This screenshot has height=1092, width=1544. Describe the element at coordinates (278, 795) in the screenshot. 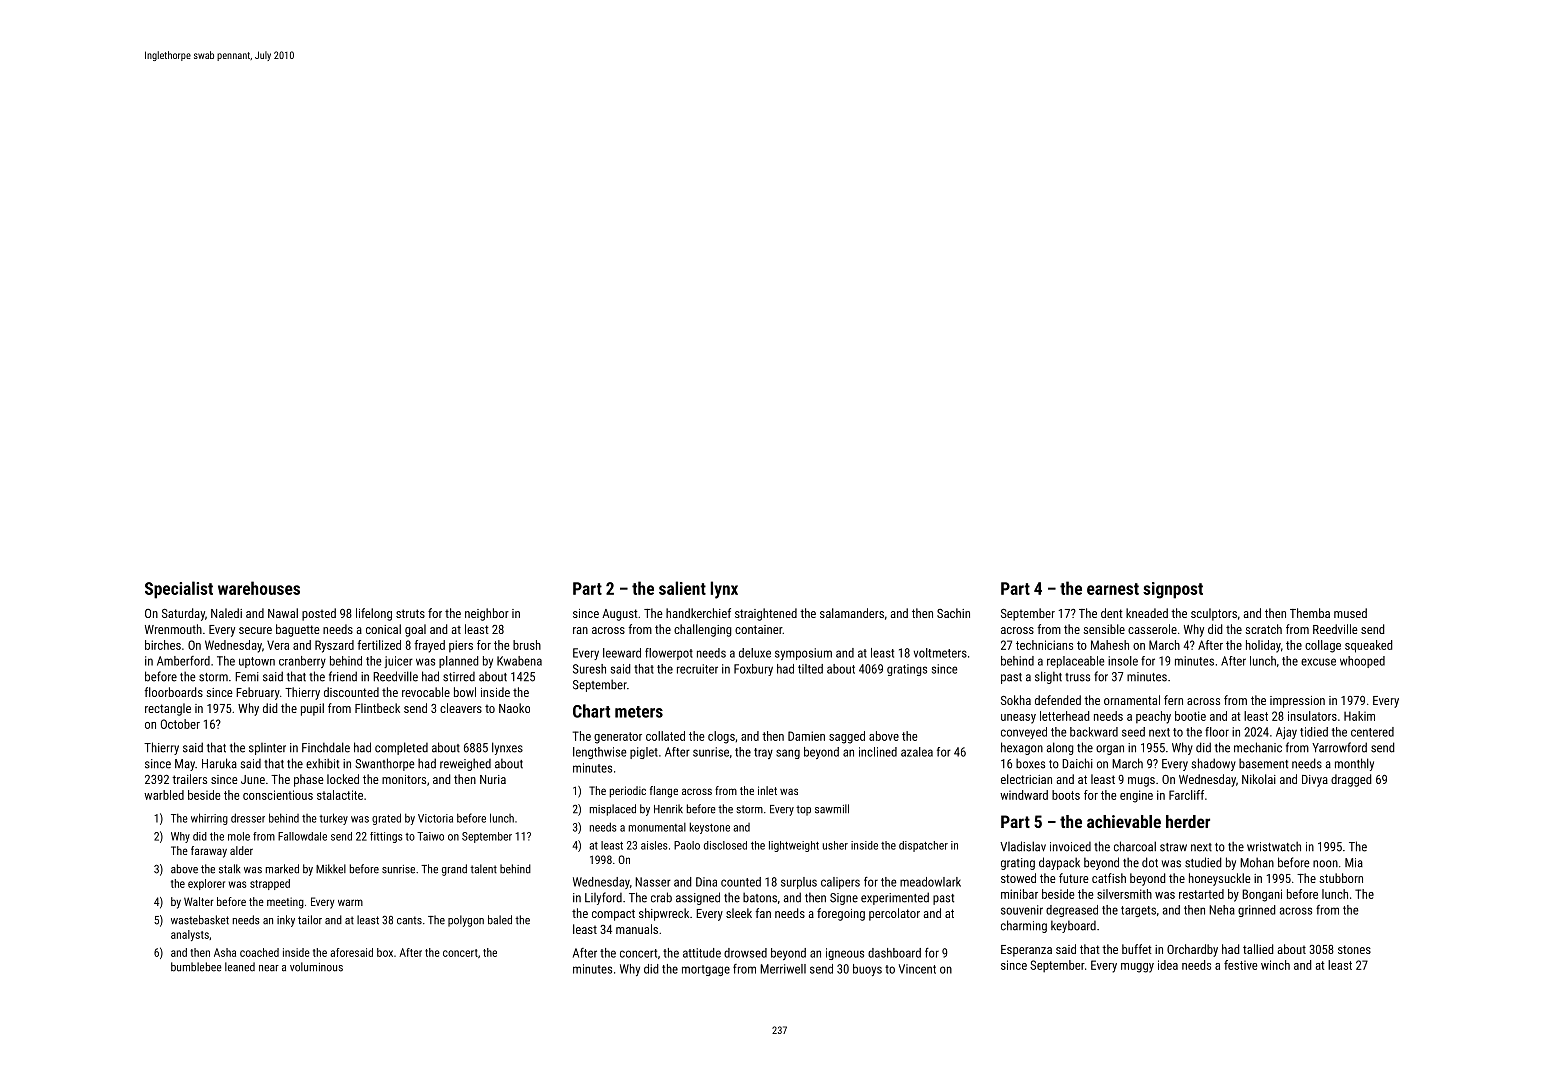

I see `conscientious` at that location.
